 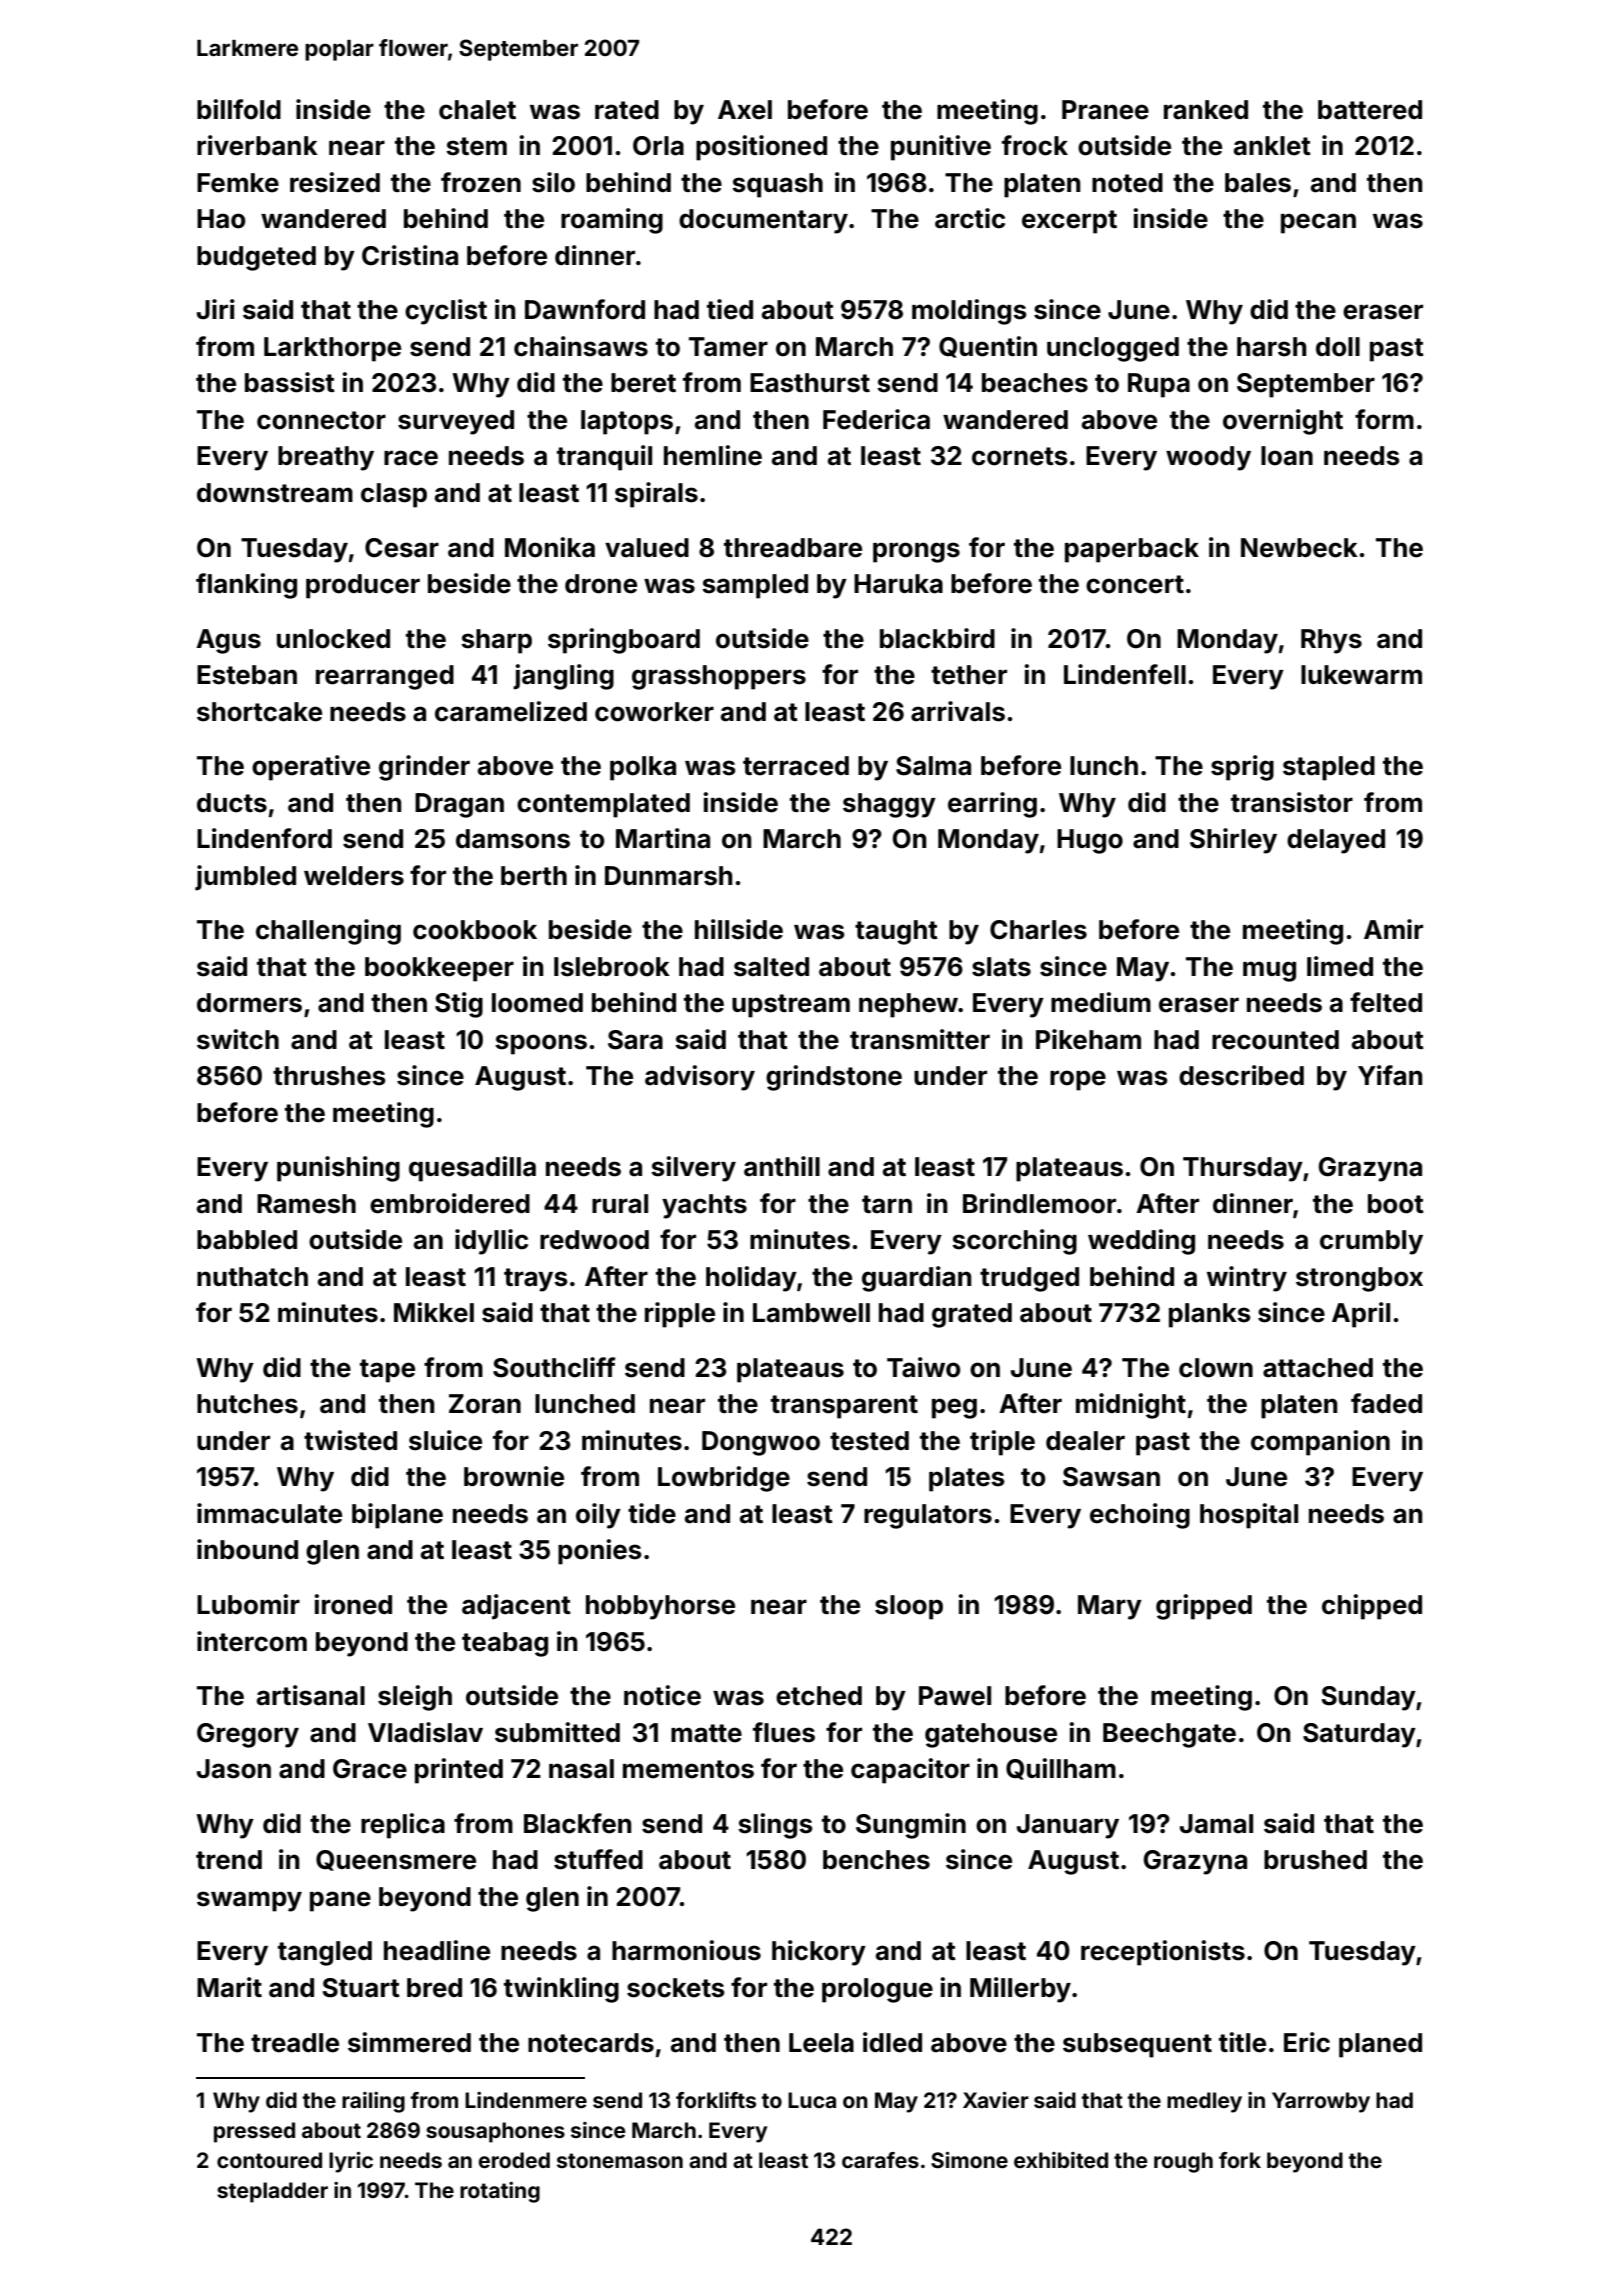 What do you see at coordinates (232, 803) in the image?
I see `ducts` at bounding box center [232, 803].
